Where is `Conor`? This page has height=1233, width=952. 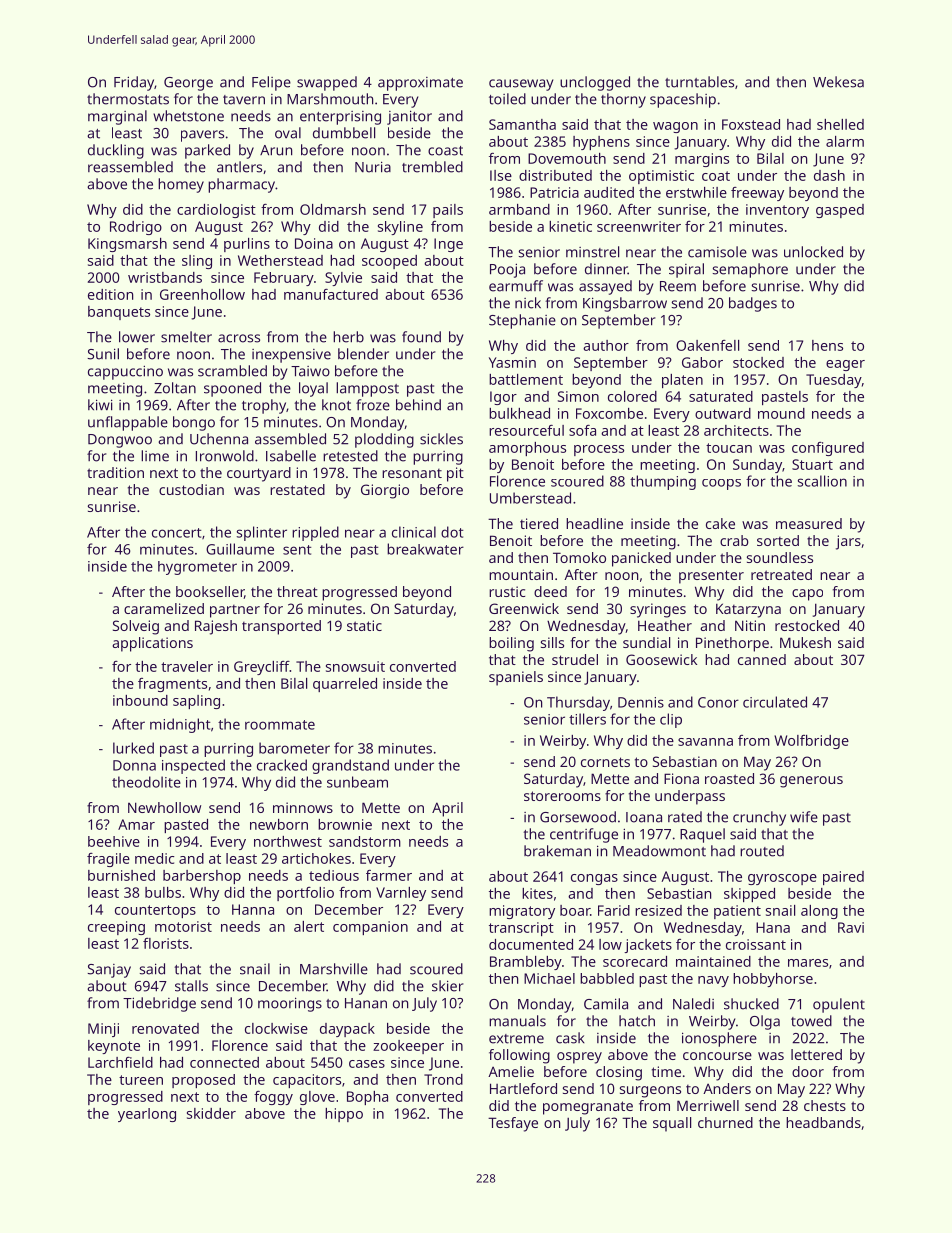
Conor is located at coordinates (718, 702).
